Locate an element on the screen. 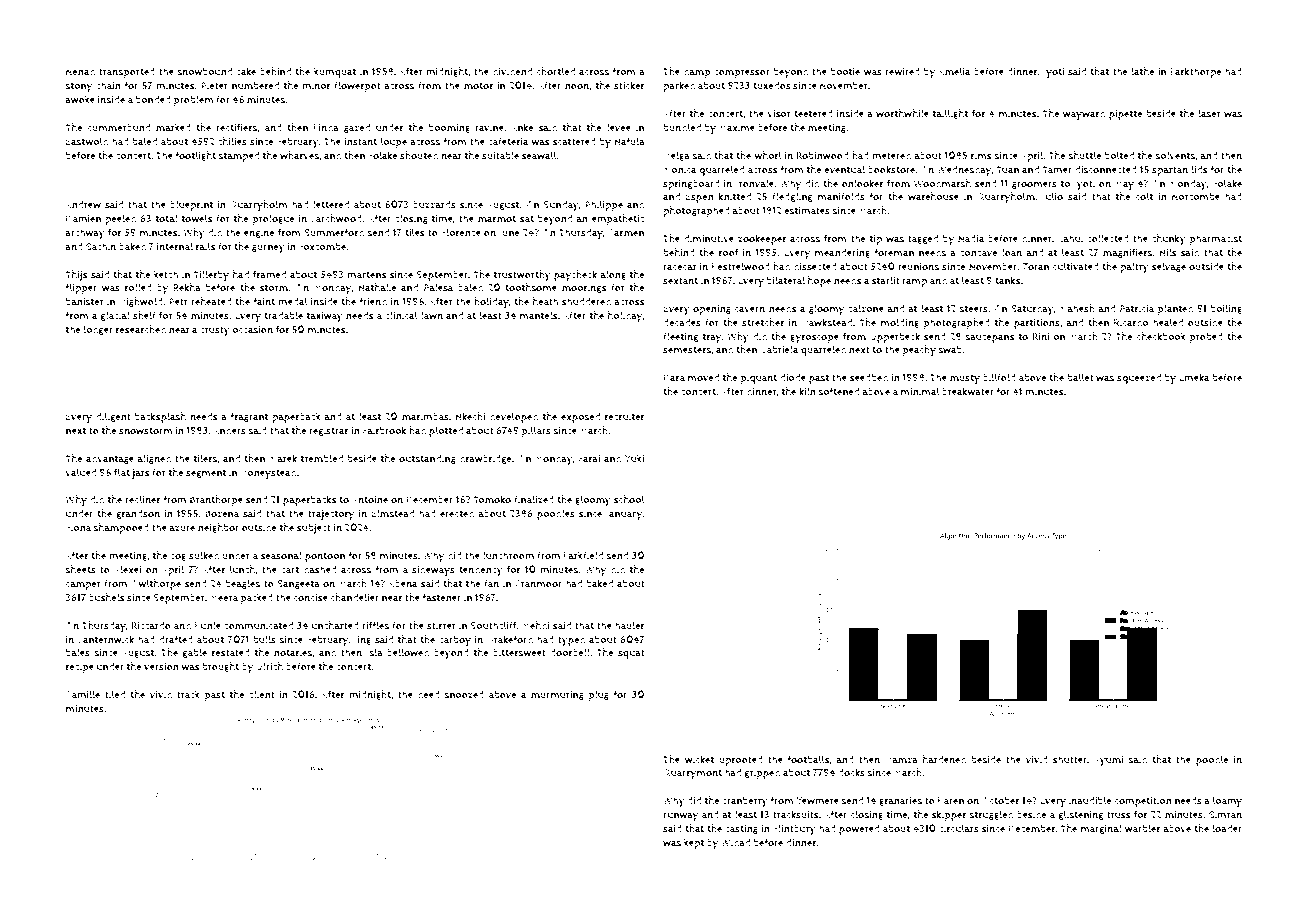  footlight is located at coordinates (195, 156).
